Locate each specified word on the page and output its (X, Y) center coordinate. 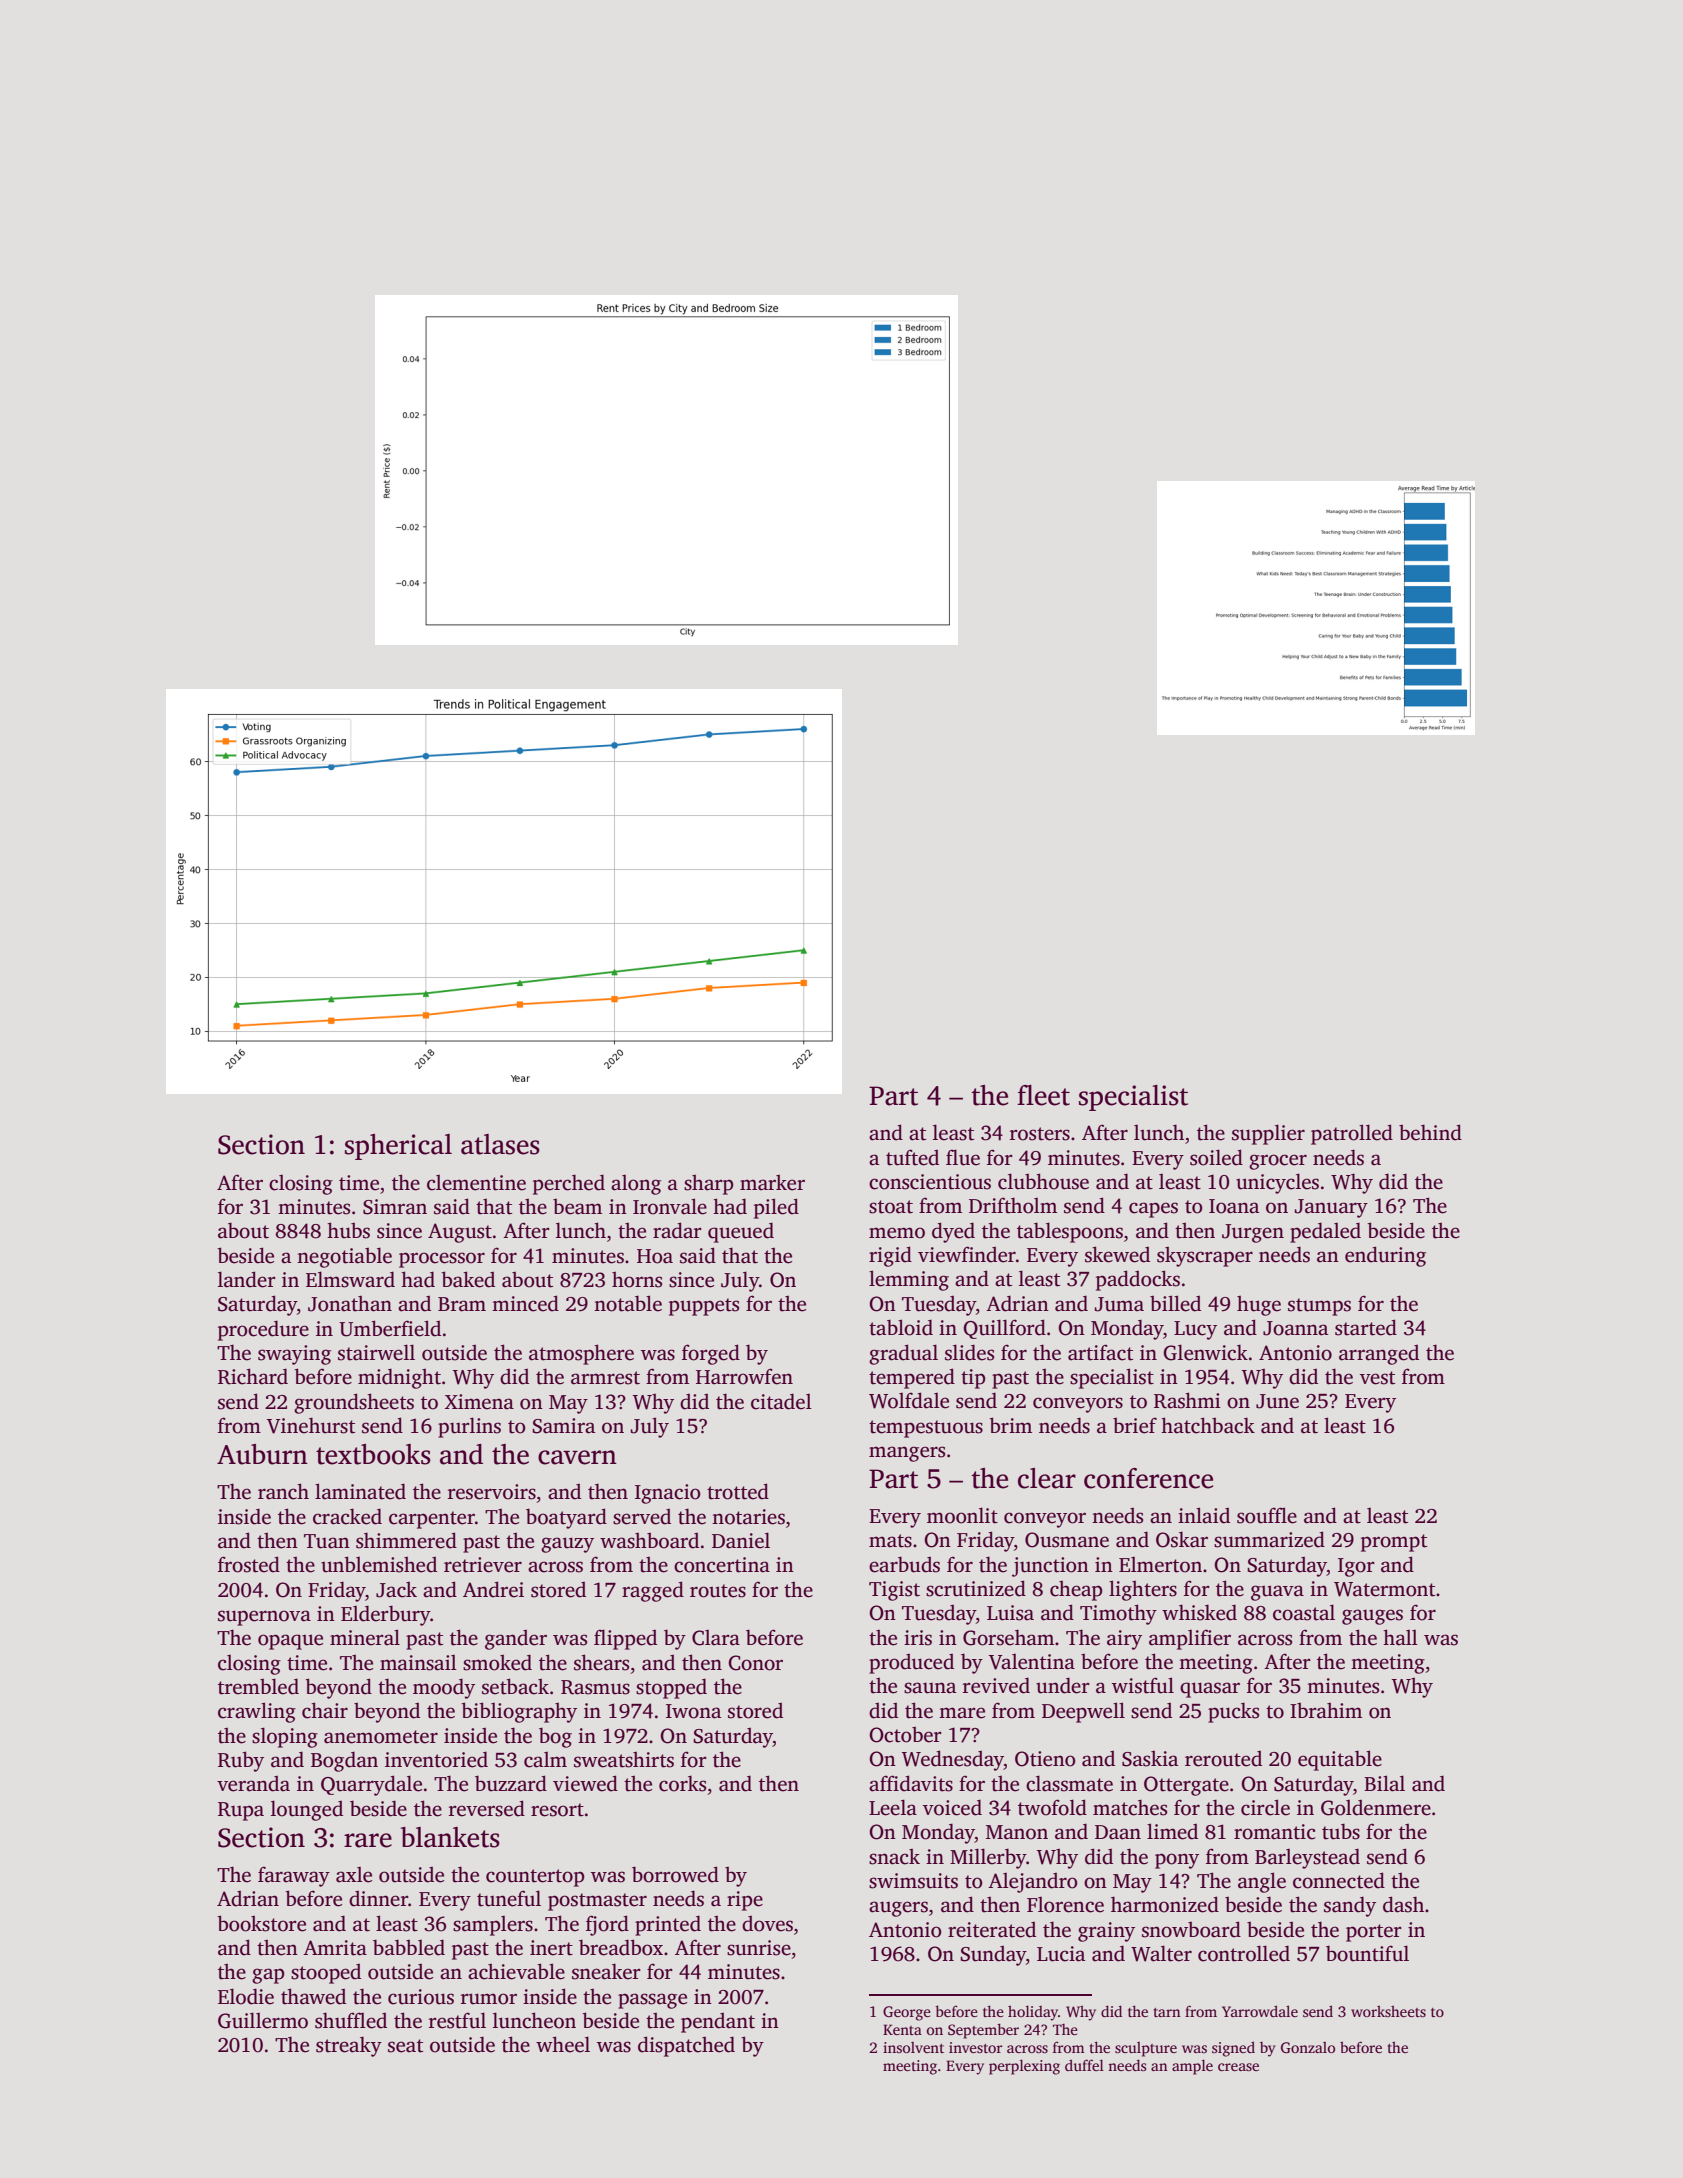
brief (1135, 1425)
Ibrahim (1326, 1710)
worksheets (1388, 2011)
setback (515, 1686)
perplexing (1024, 2067)
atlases (500, 1144)
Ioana (1234, 1206)
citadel (781, 1401)
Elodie (246, 1996)
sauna (930, 1688)
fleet (1043, 1095)
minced (525, 1303)
